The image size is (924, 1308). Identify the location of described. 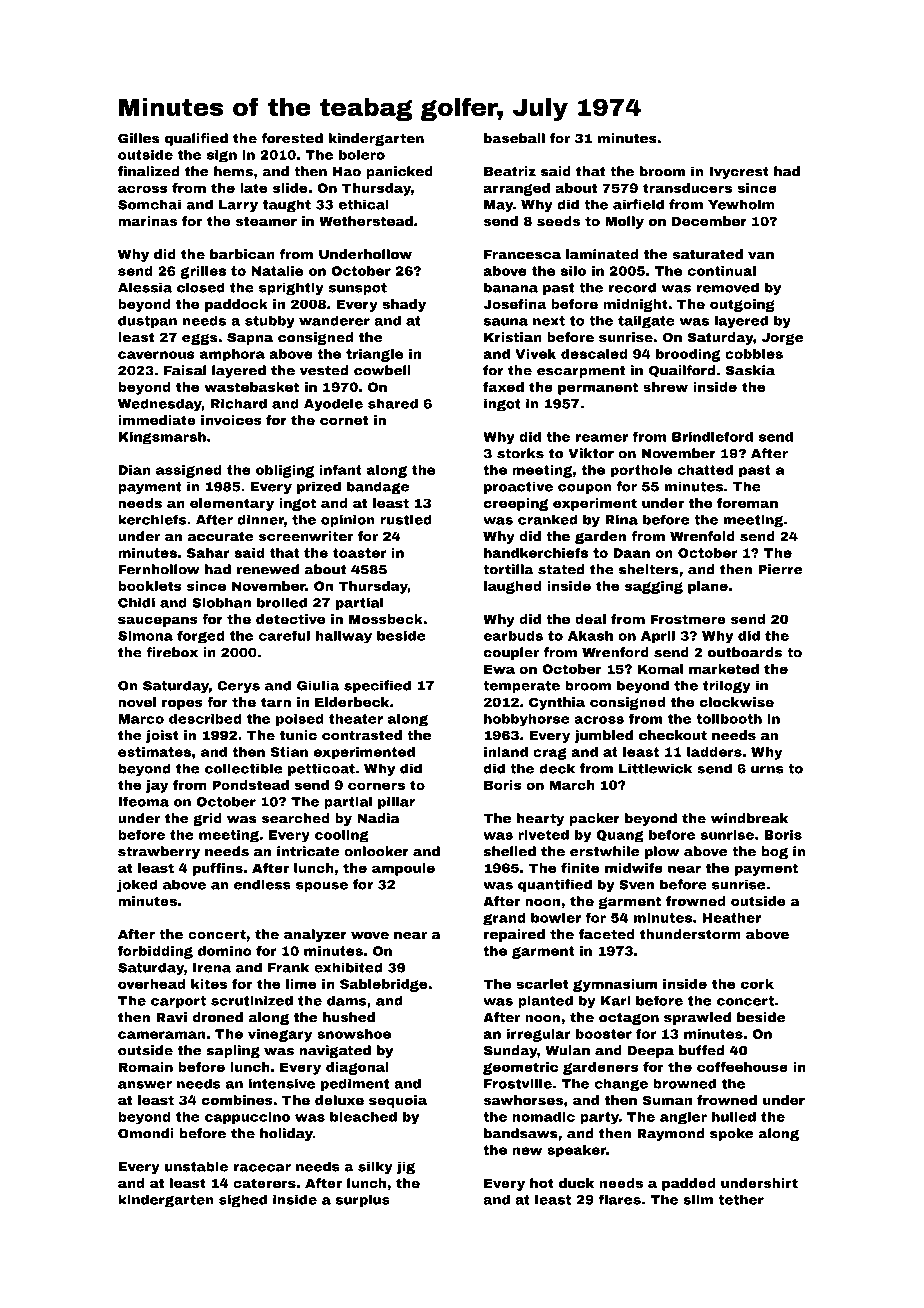
(205, 719).
